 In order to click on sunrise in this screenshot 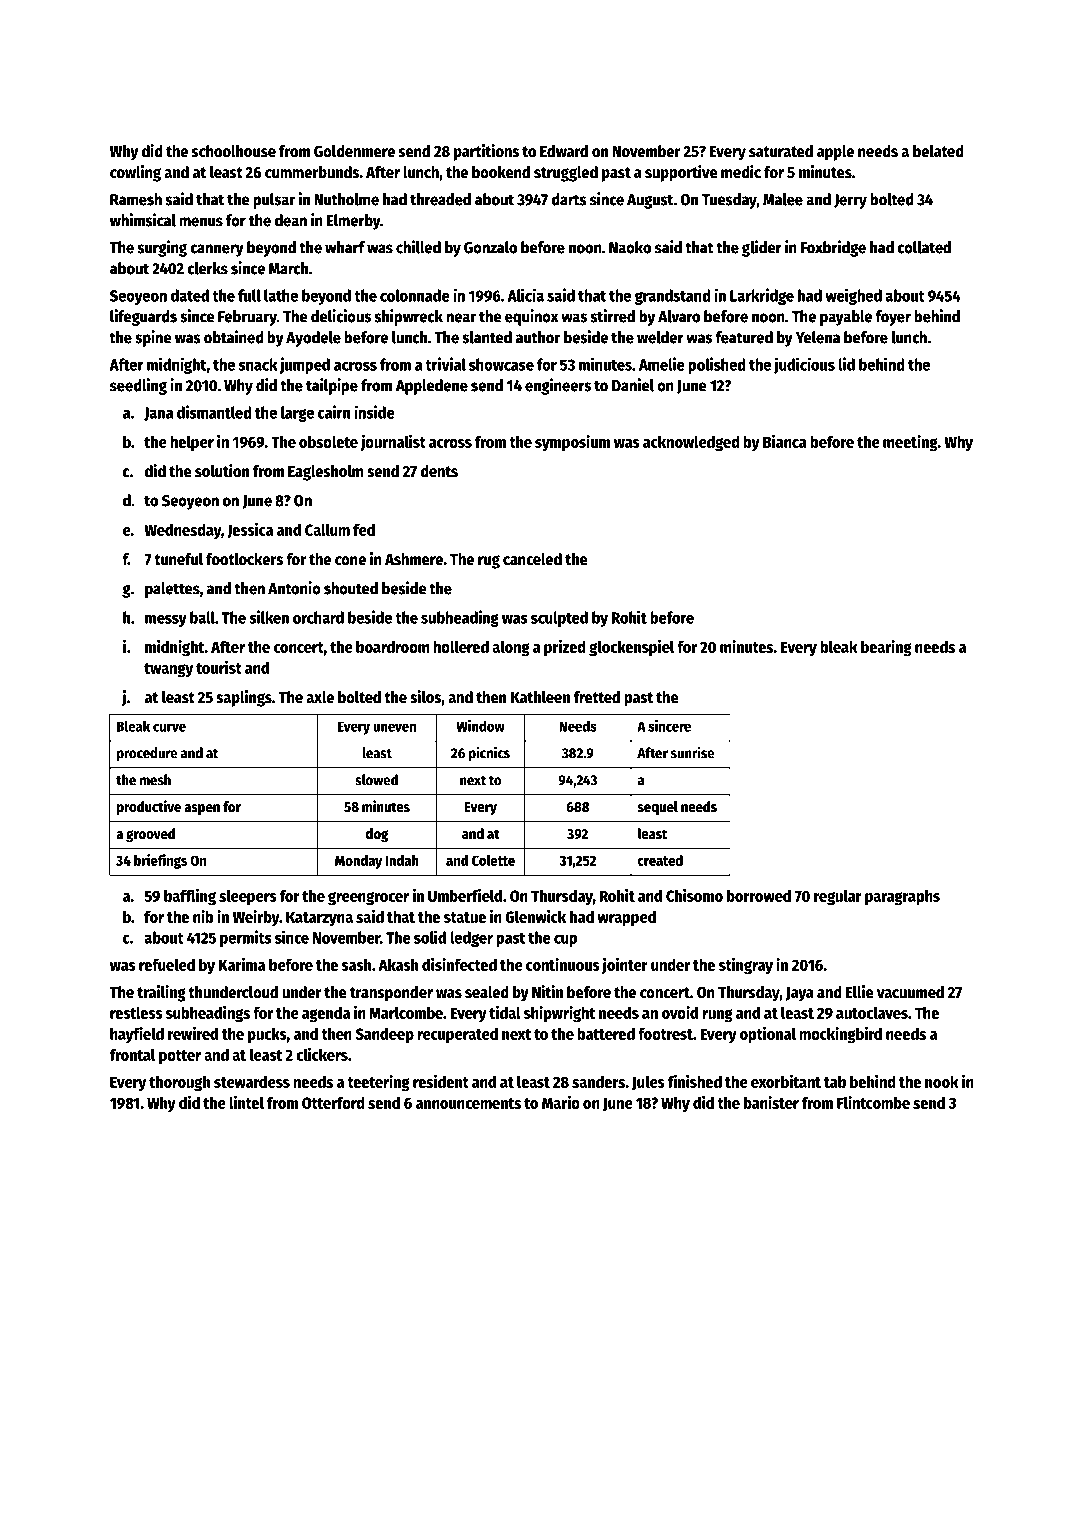, I will do `click(693, 752)`.
